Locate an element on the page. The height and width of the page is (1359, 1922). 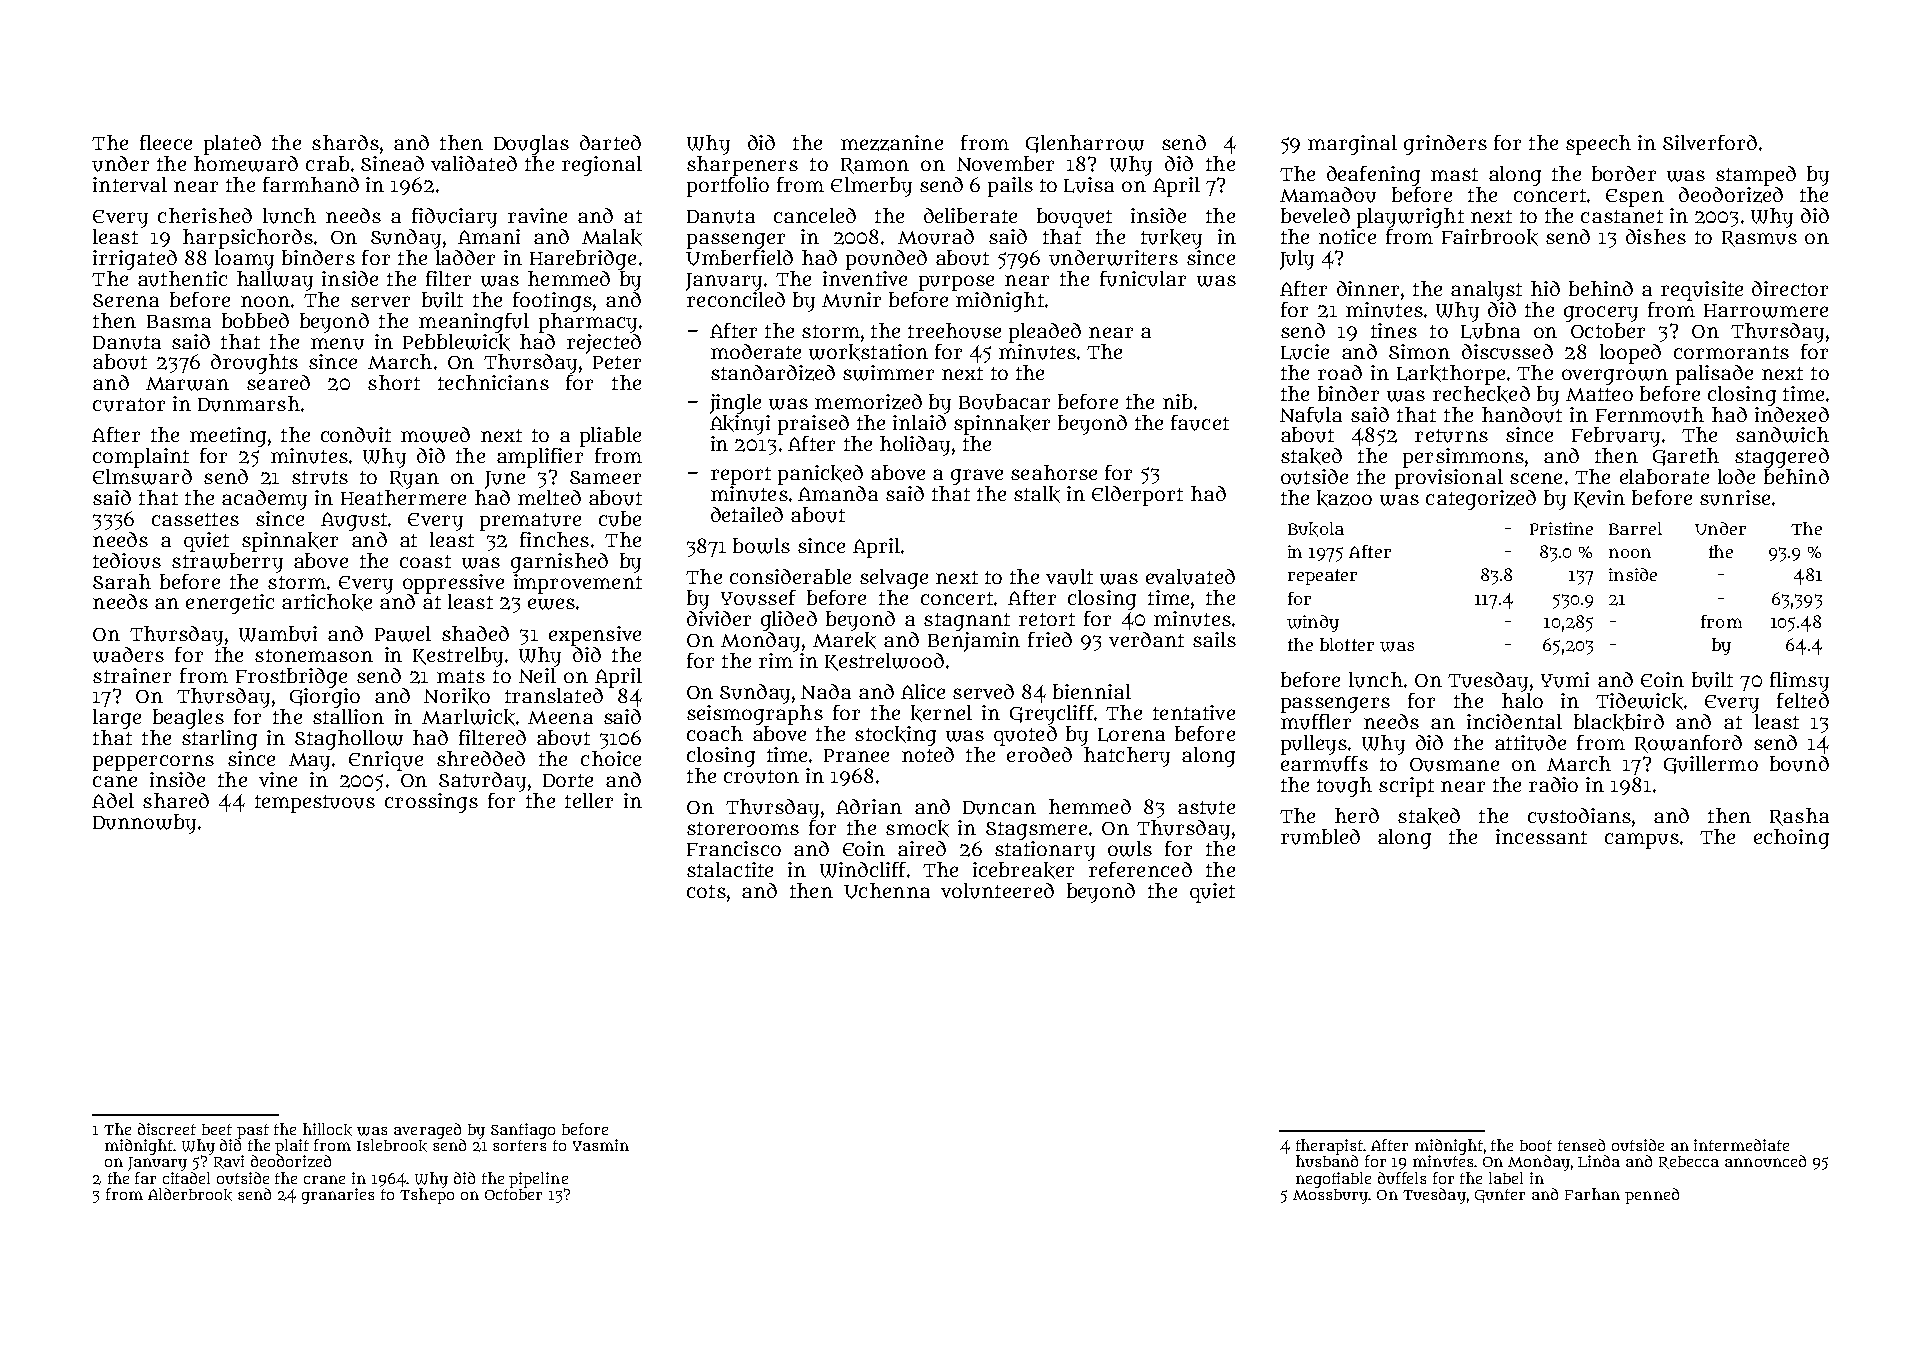
stonemason is located at coordinates (314, 655).
